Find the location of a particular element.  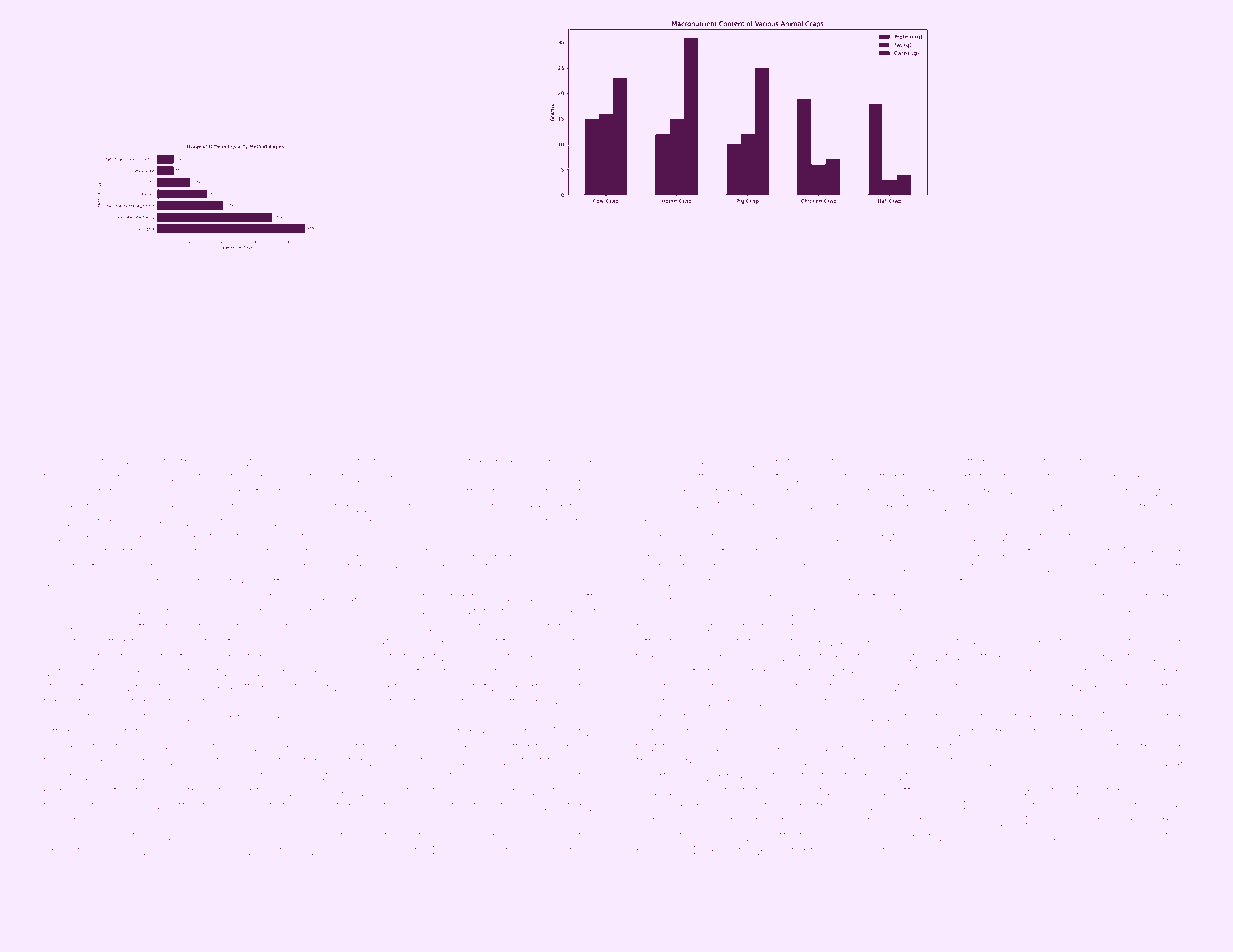

Duskwell is located at coordinates (780, 747).
